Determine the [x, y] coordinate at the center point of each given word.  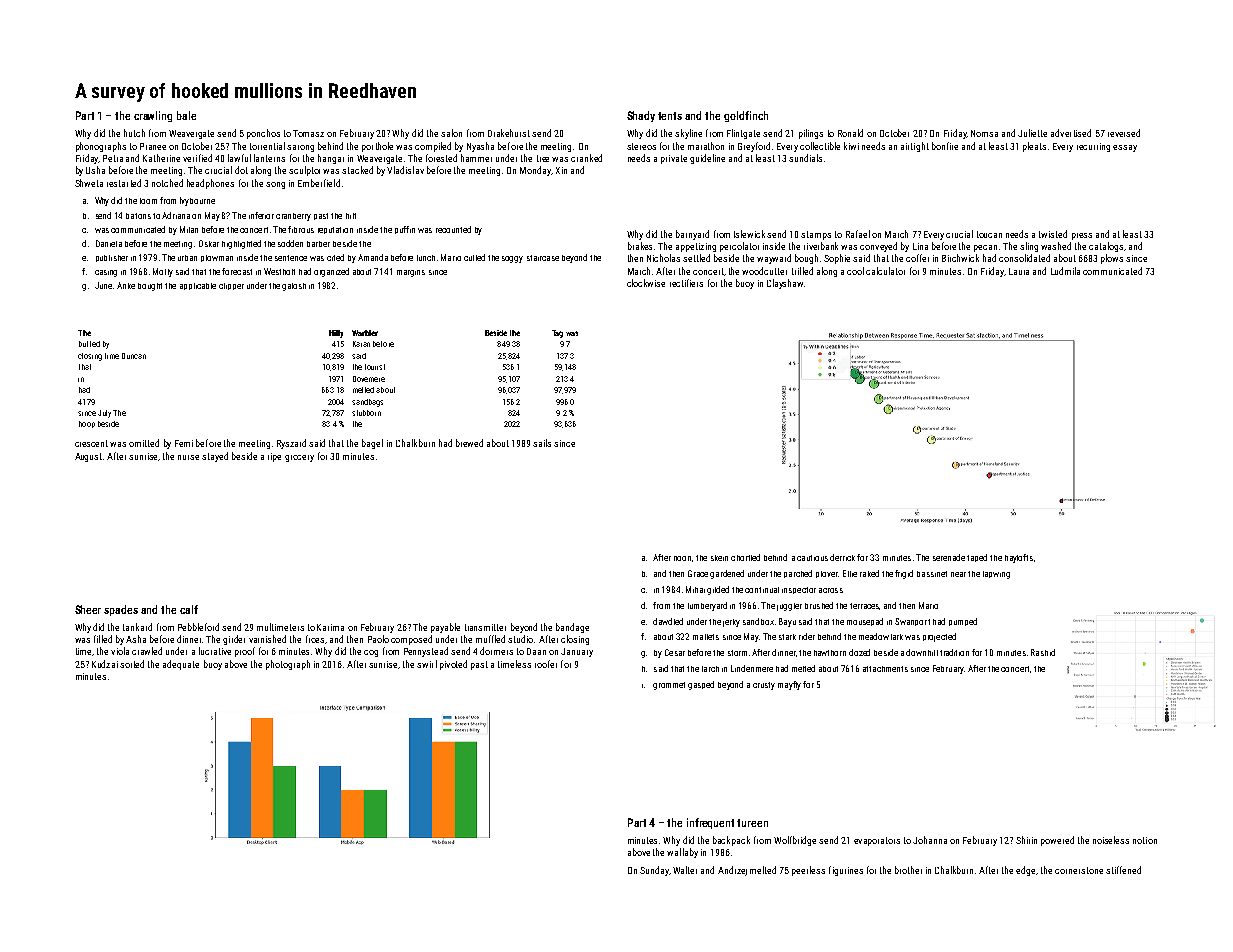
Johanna [930, 840]
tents [670, 116]
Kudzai [105, 664]
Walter [685, 870]
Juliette [1032, 133]
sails [542, 443]
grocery [299, 458]
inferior [261, 215]
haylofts [1019, 558]
